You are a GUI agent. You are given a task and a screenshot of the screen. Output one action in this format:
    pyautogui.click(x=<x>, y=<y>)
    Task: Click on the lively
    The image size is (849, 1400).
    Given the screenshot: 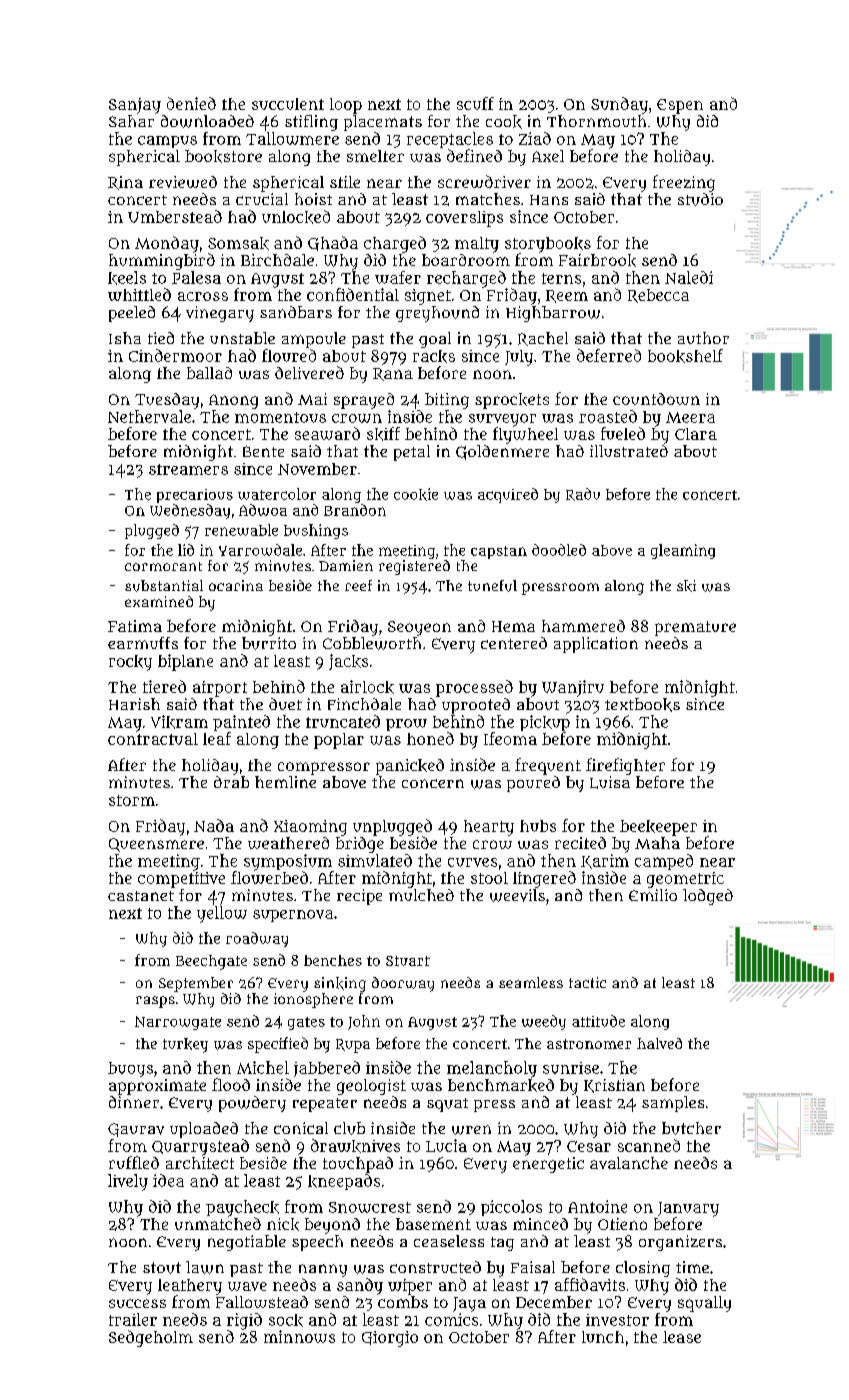 What is the action you would take?
    pyautogui.click(x=128, y=1182)
